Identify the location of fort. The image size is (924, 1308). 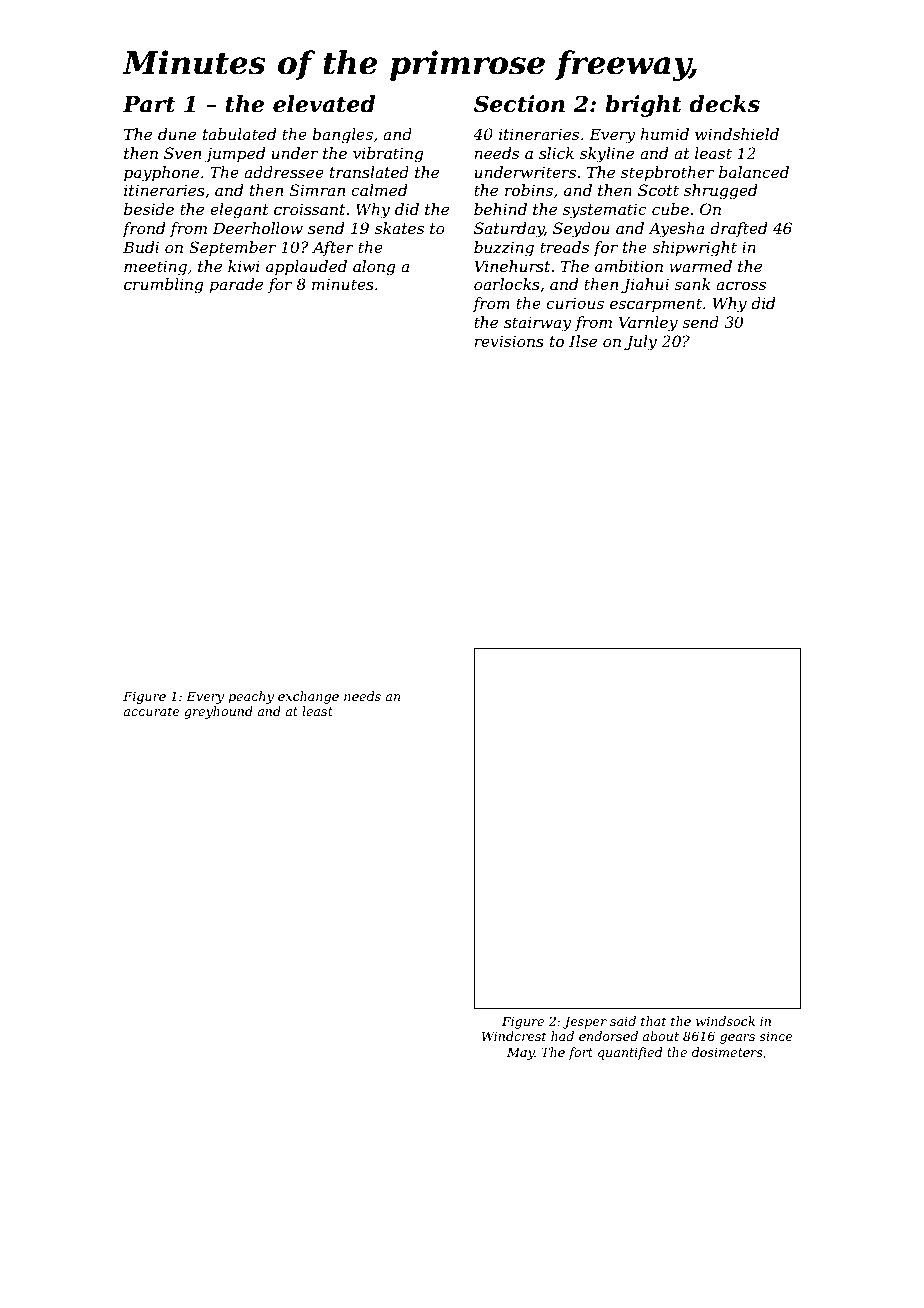
(580, 1053).
